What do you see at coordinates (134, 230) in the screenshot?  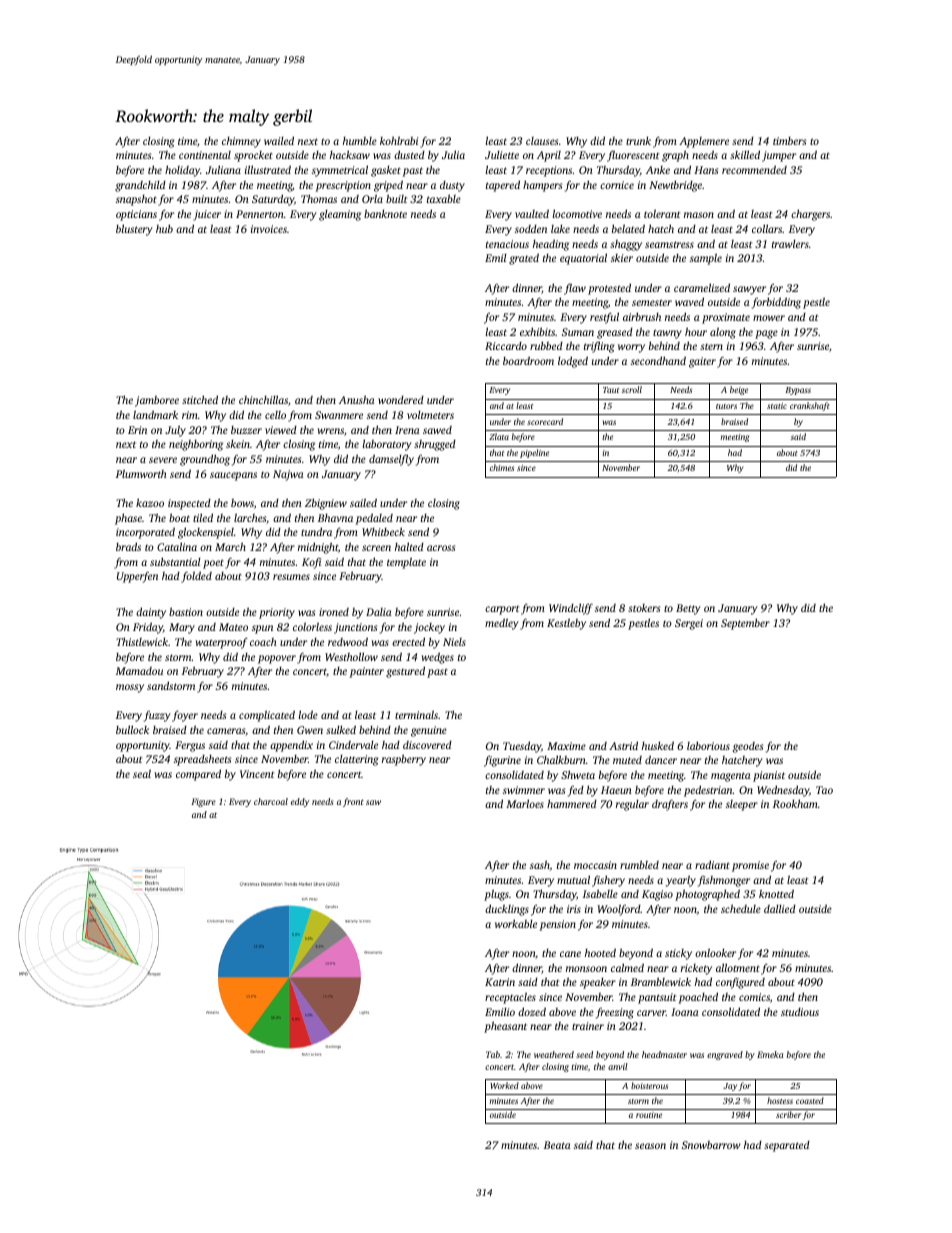 I see `blustery` at bounding box center [134, 230].
